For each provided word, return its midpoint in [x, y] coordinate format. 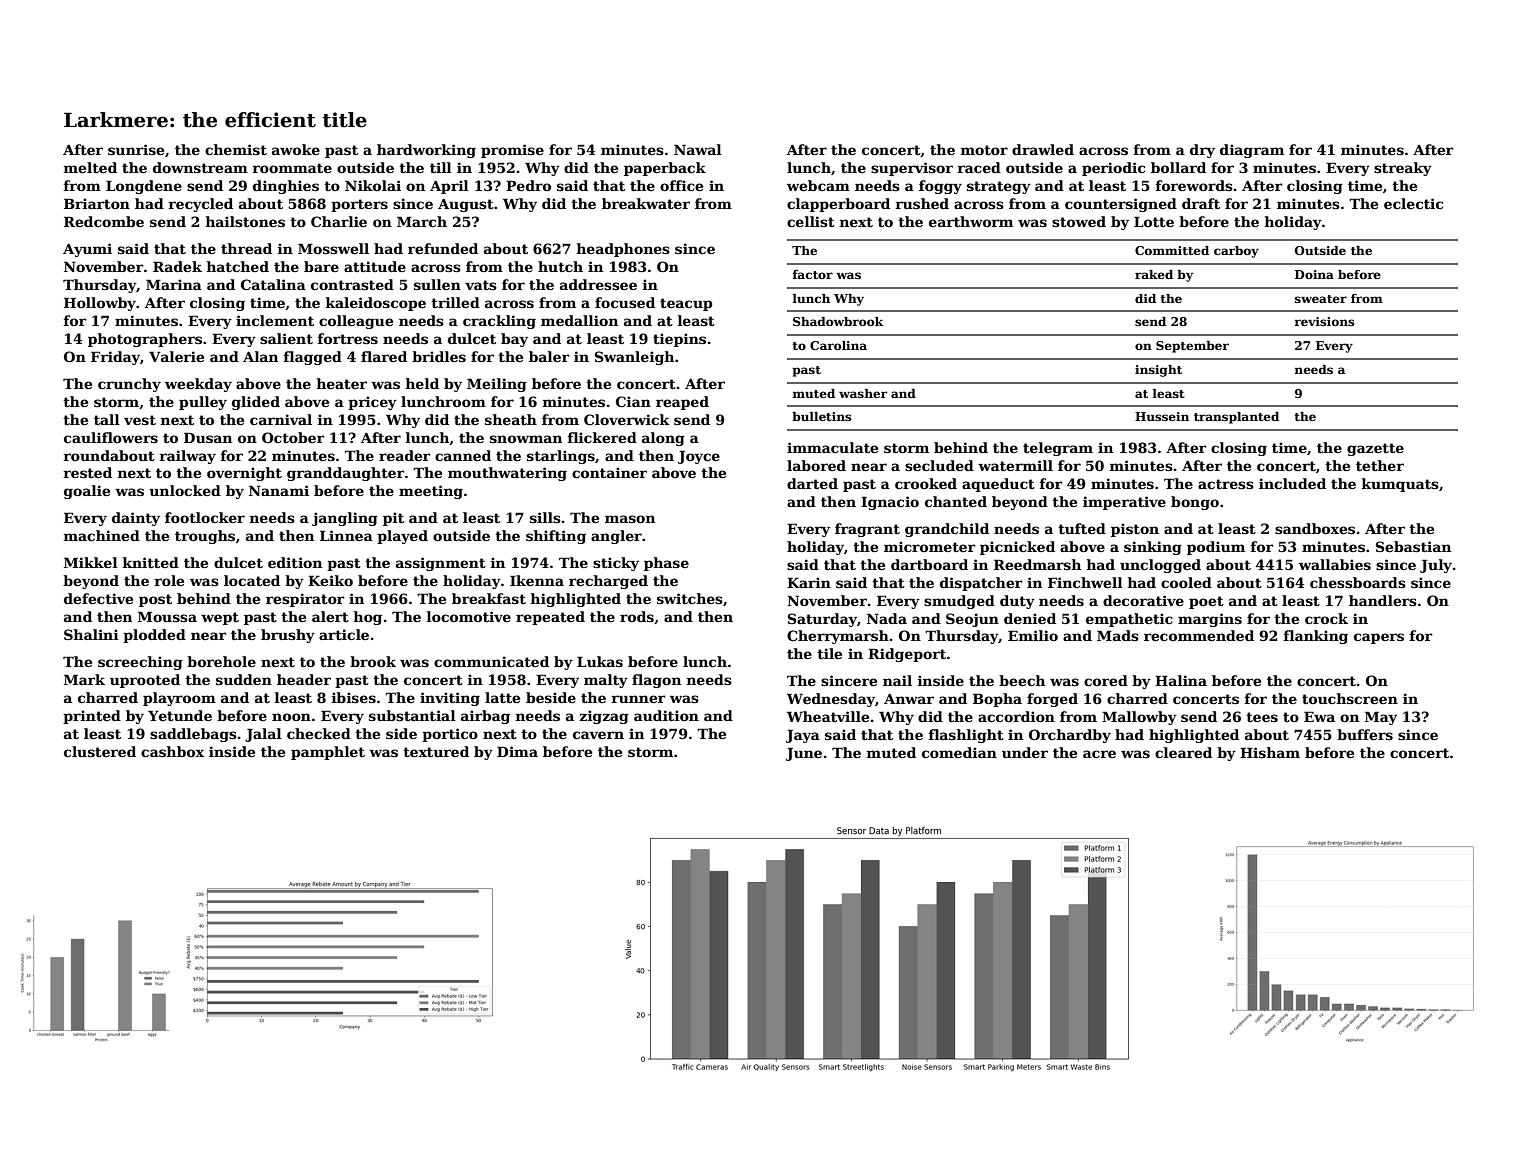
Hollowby [100, 304]
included [1292, 483]
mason [630, 519]
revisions [1325, 321]
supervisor [912, 169]
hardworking [426, 151]
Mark [84, 679]
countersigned [1121, 205]
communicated [491, 661]
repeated [550, 618]
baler [549, 356]
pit [393, 519]
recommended [1199, 635]
